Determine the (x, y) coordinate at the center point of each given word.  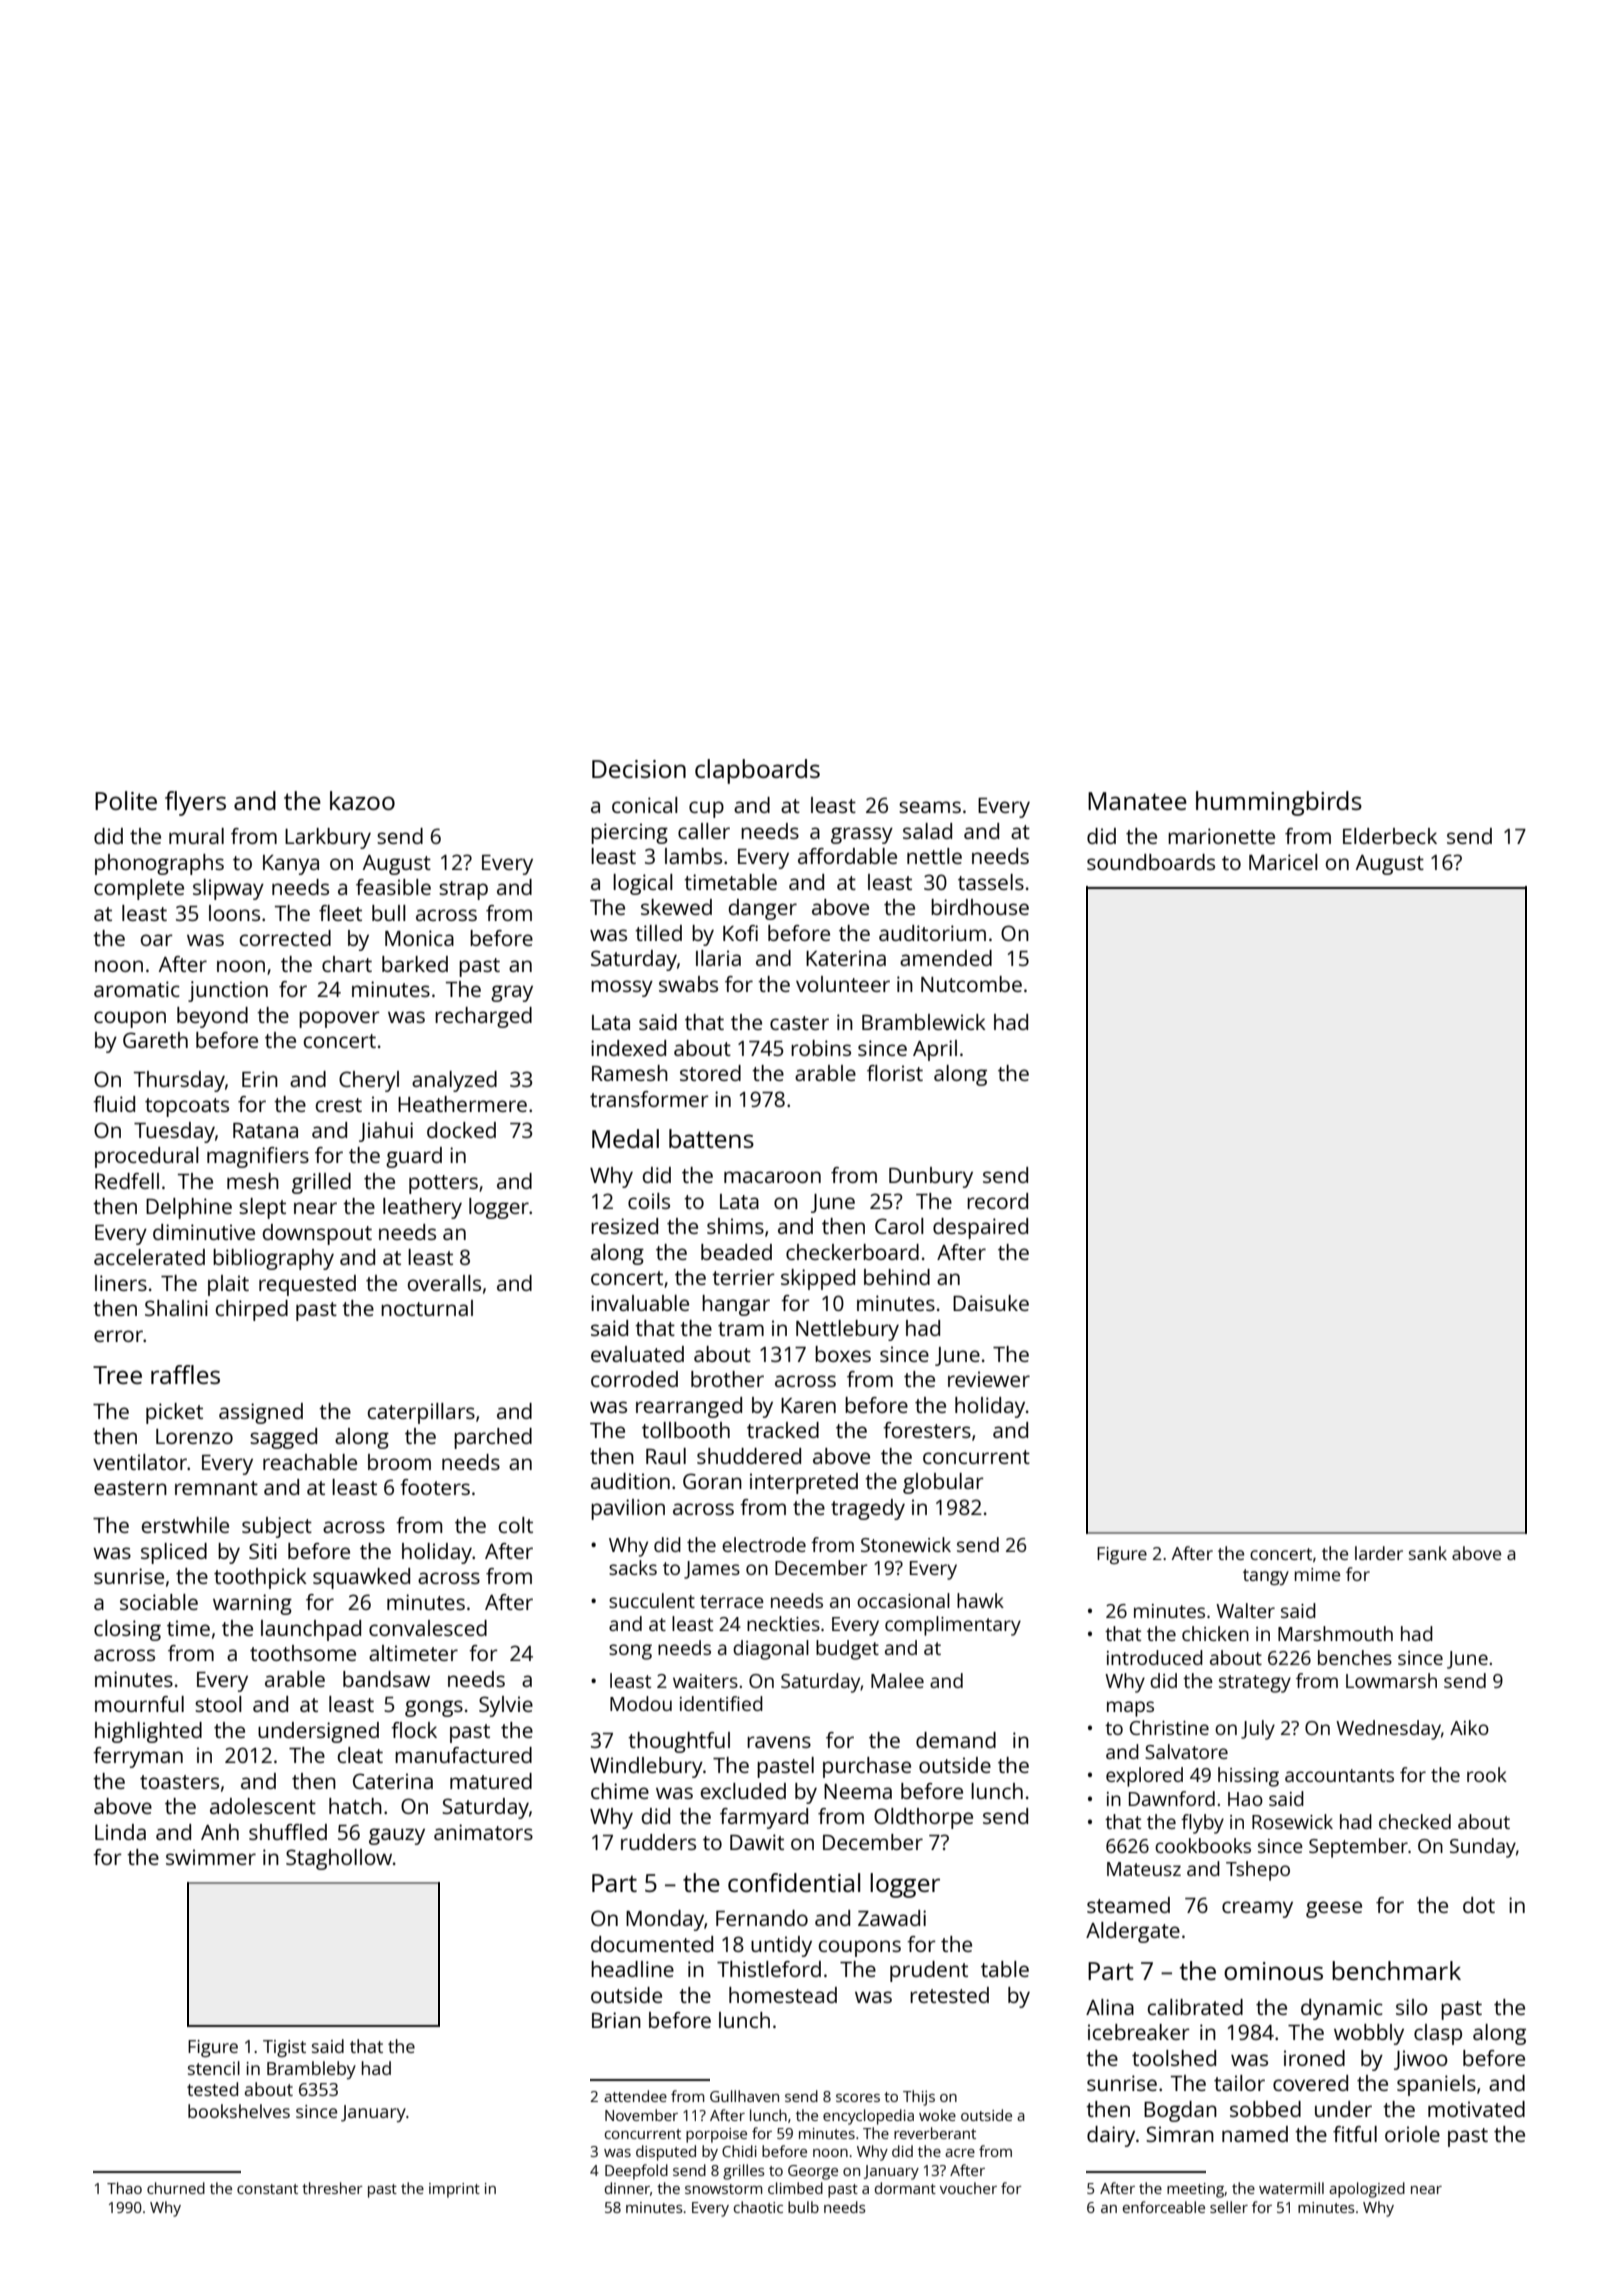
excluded (743, 1791)
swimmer (211, 1857)
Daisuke (991, 1303)
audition (630, 1481)
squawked (361, 1578)
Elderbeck (1390, 836)
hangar (736, 1305)
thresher (332, 2188)
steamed (1128, 1905)
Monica (419, 938)
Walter (1245, 1610)
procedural (147, 1157)
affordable (847, 856)
